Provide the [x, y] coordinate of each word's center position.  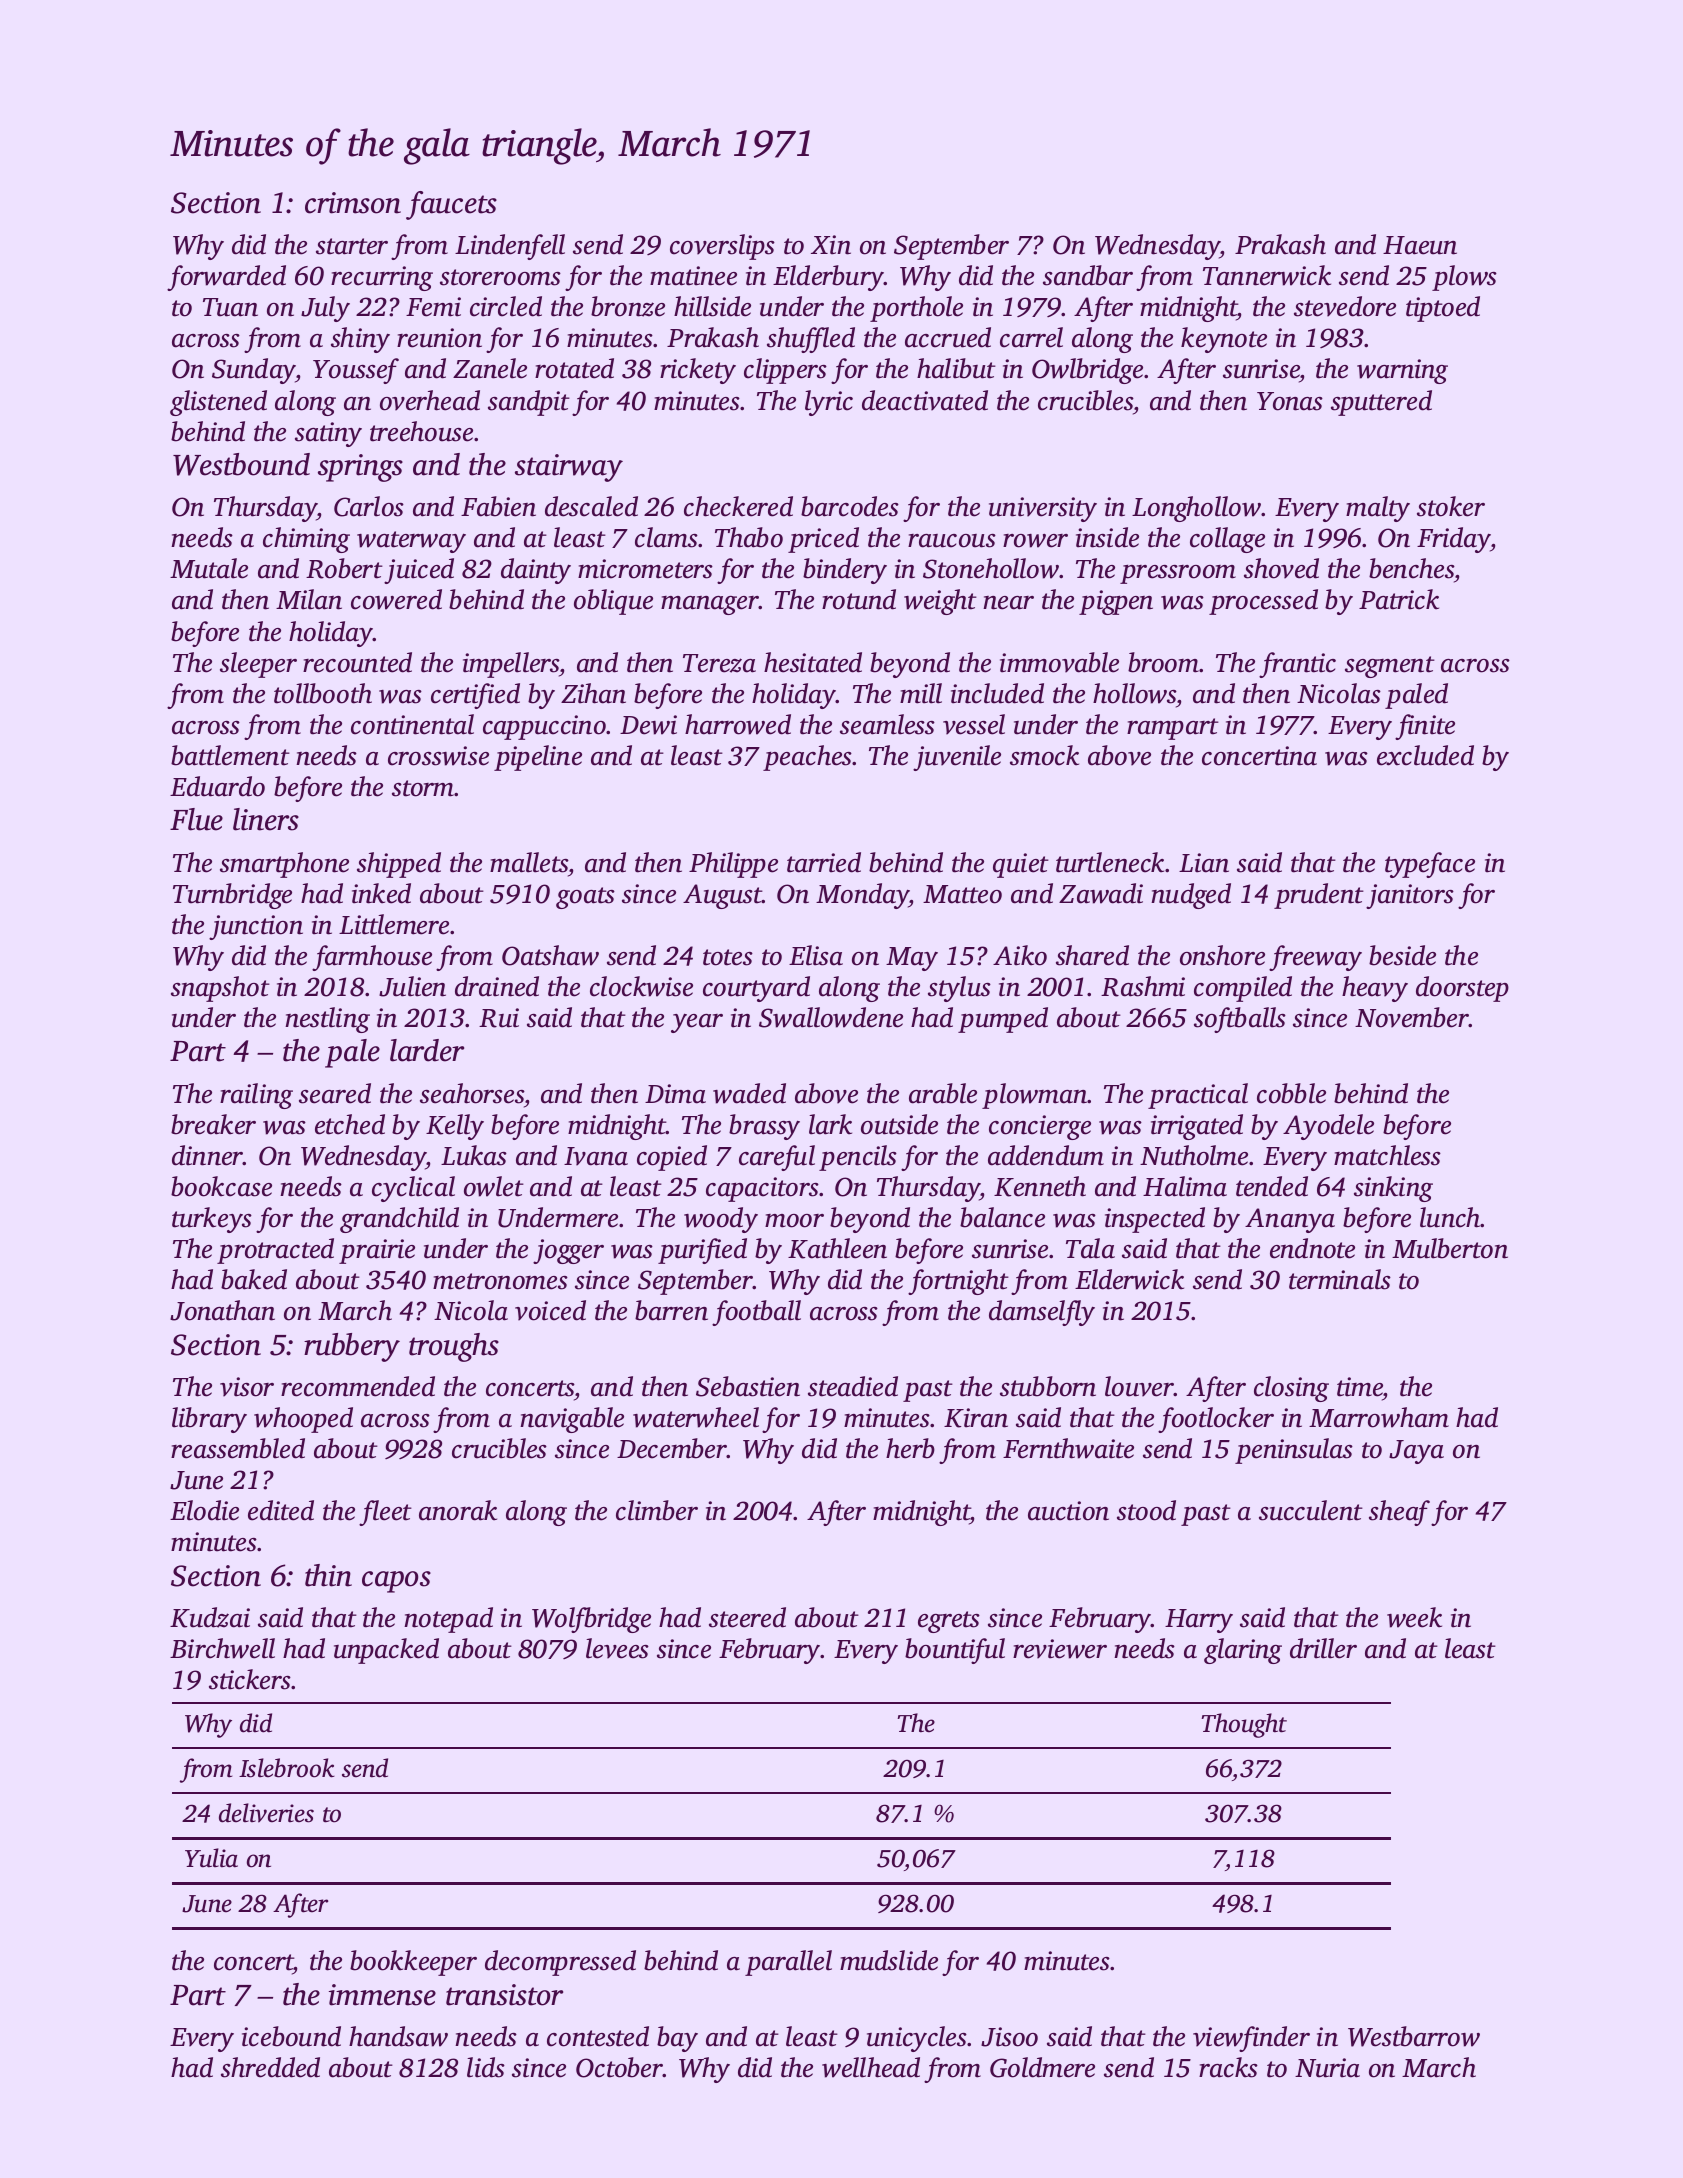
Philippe [733, 865]
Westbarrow [1414, 2036]
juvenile [957, 758]
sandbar [1088, 275]
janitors [1410, 896]
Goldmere [1042, 2067]
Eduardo [217, 786]
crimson [353, 203]
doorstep [1462, 989]
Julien [412, 986]
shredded [270, 2067]
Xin [831, 245]
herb [910, 1448]
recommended [358, 1386]
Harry [1199, 1621]
